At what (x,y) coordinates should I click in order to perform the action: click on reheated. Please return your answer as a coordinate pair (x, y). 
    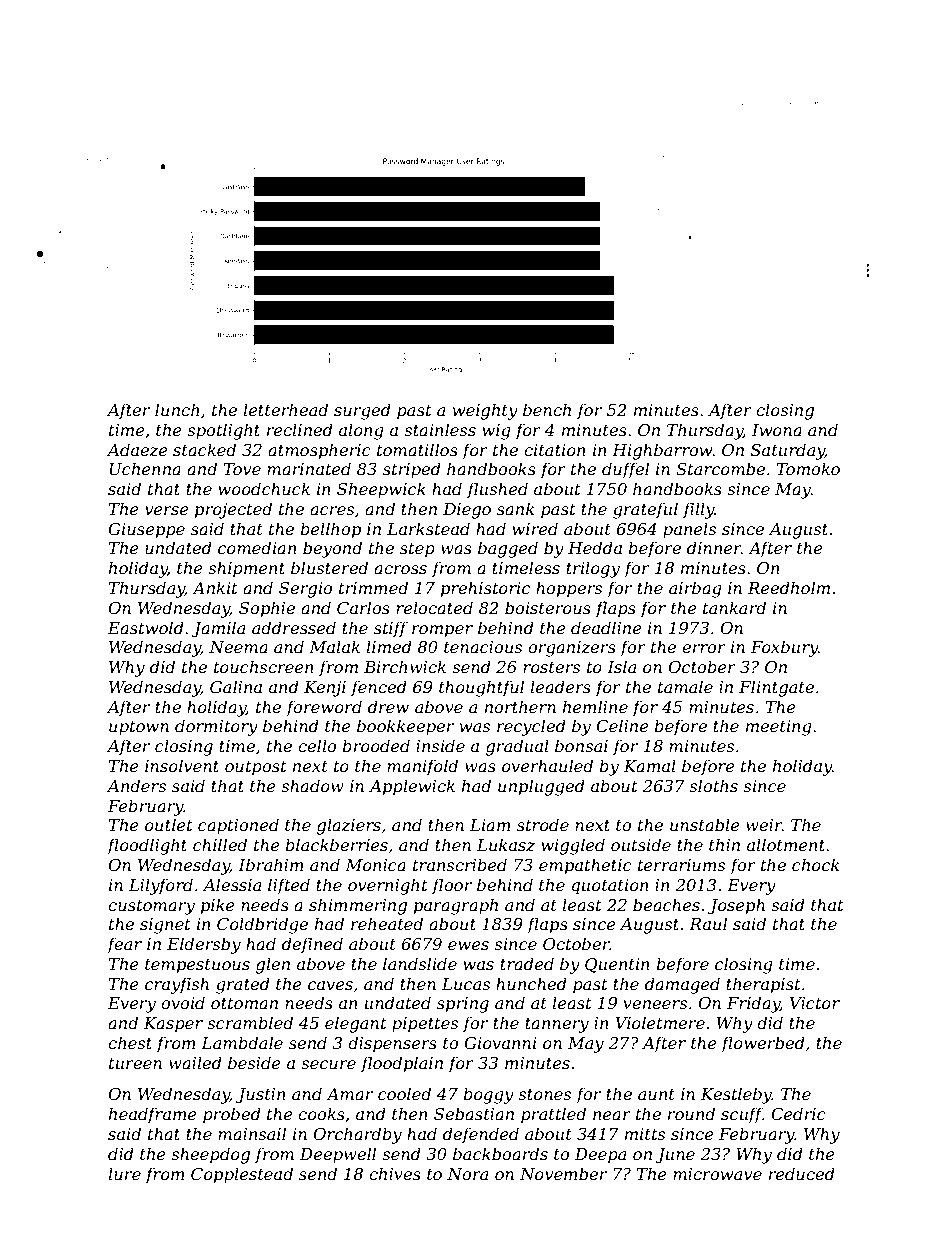
    Looking at the image, I should click on (387, 923).
